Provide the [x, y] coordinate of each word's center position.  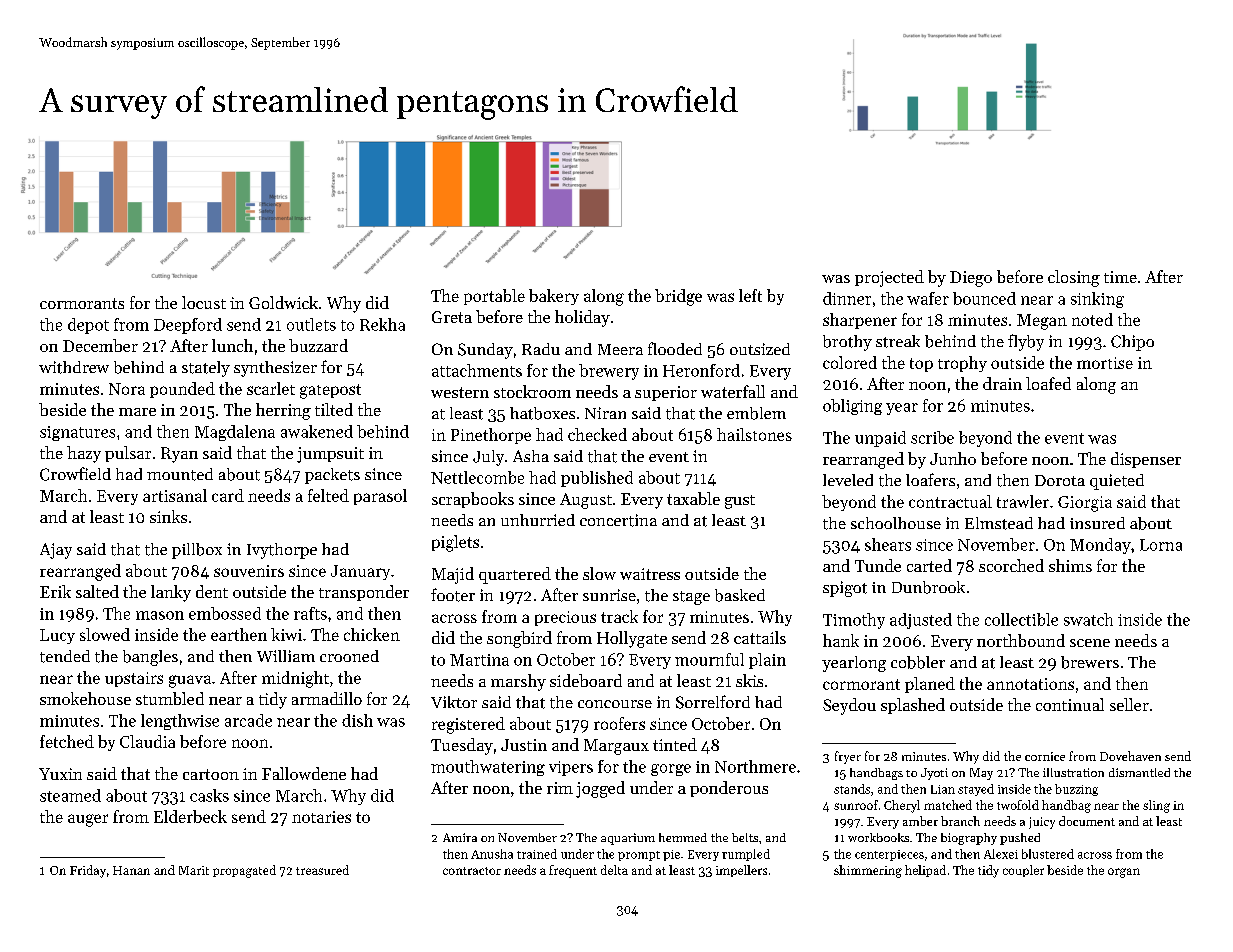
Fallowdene [304, 773]
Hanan [131, 870]
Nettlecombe [477, 477]
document [1087, 821]
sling [1156, 806]
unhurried [538, 520]
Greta [452, 317]
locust [204, 302]
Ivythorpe [282, 551]
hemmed [683, 837]
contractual [950, 501]
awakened [317, 431]
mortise [1105, 363]
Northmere [755, 766]
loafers [930, 479]
